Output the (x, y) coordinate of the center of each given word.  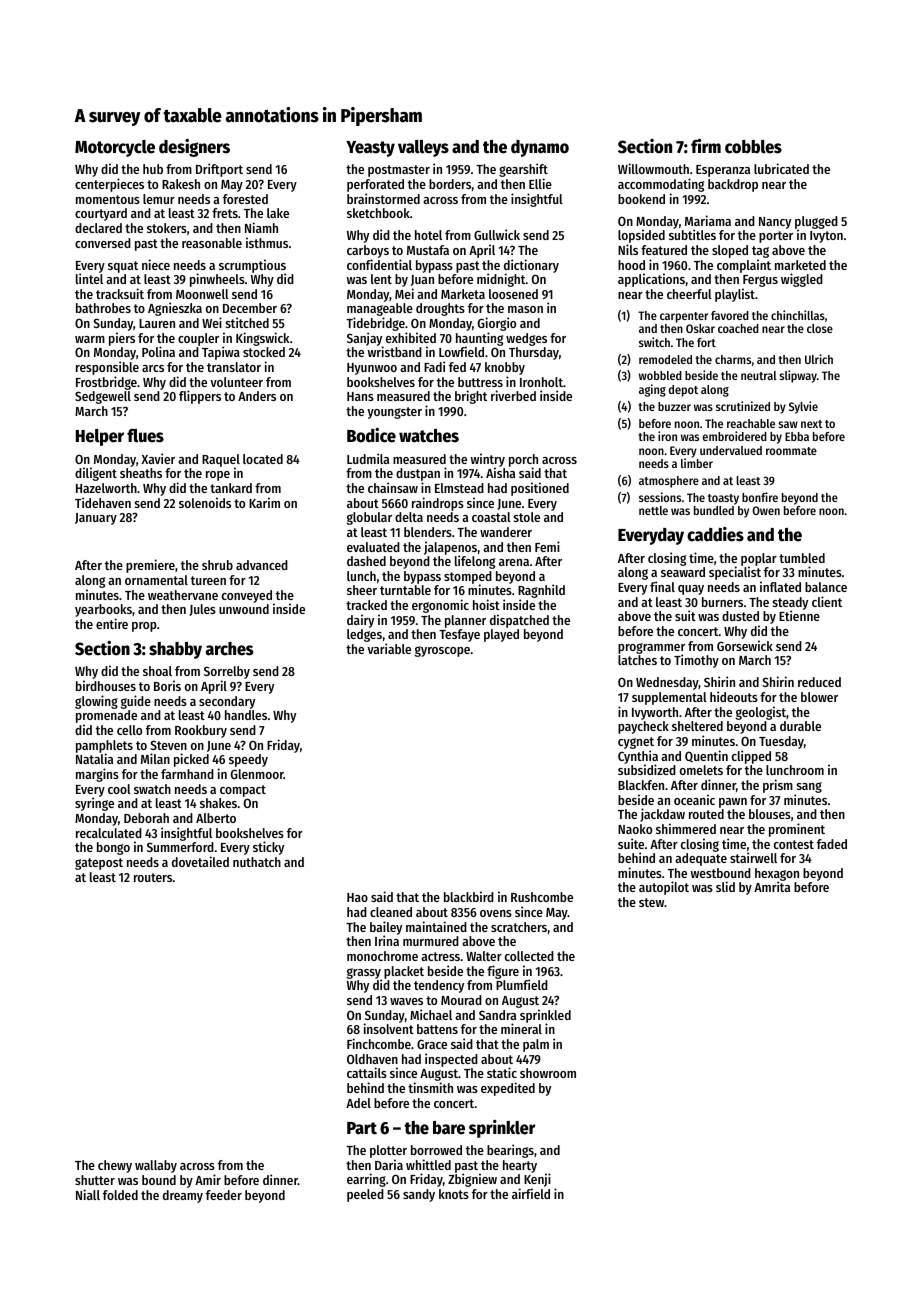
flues (145, 436)
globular (369, 518)
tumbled (802, 558)
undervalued (731, 450)
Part (362, 1128)
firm (706, 146)
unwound (244, 609)
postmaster (399, 171)
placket (404, 972)
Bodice (371, 435)
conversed (103, 243)
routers (153, 877)
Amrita (772, 887)
